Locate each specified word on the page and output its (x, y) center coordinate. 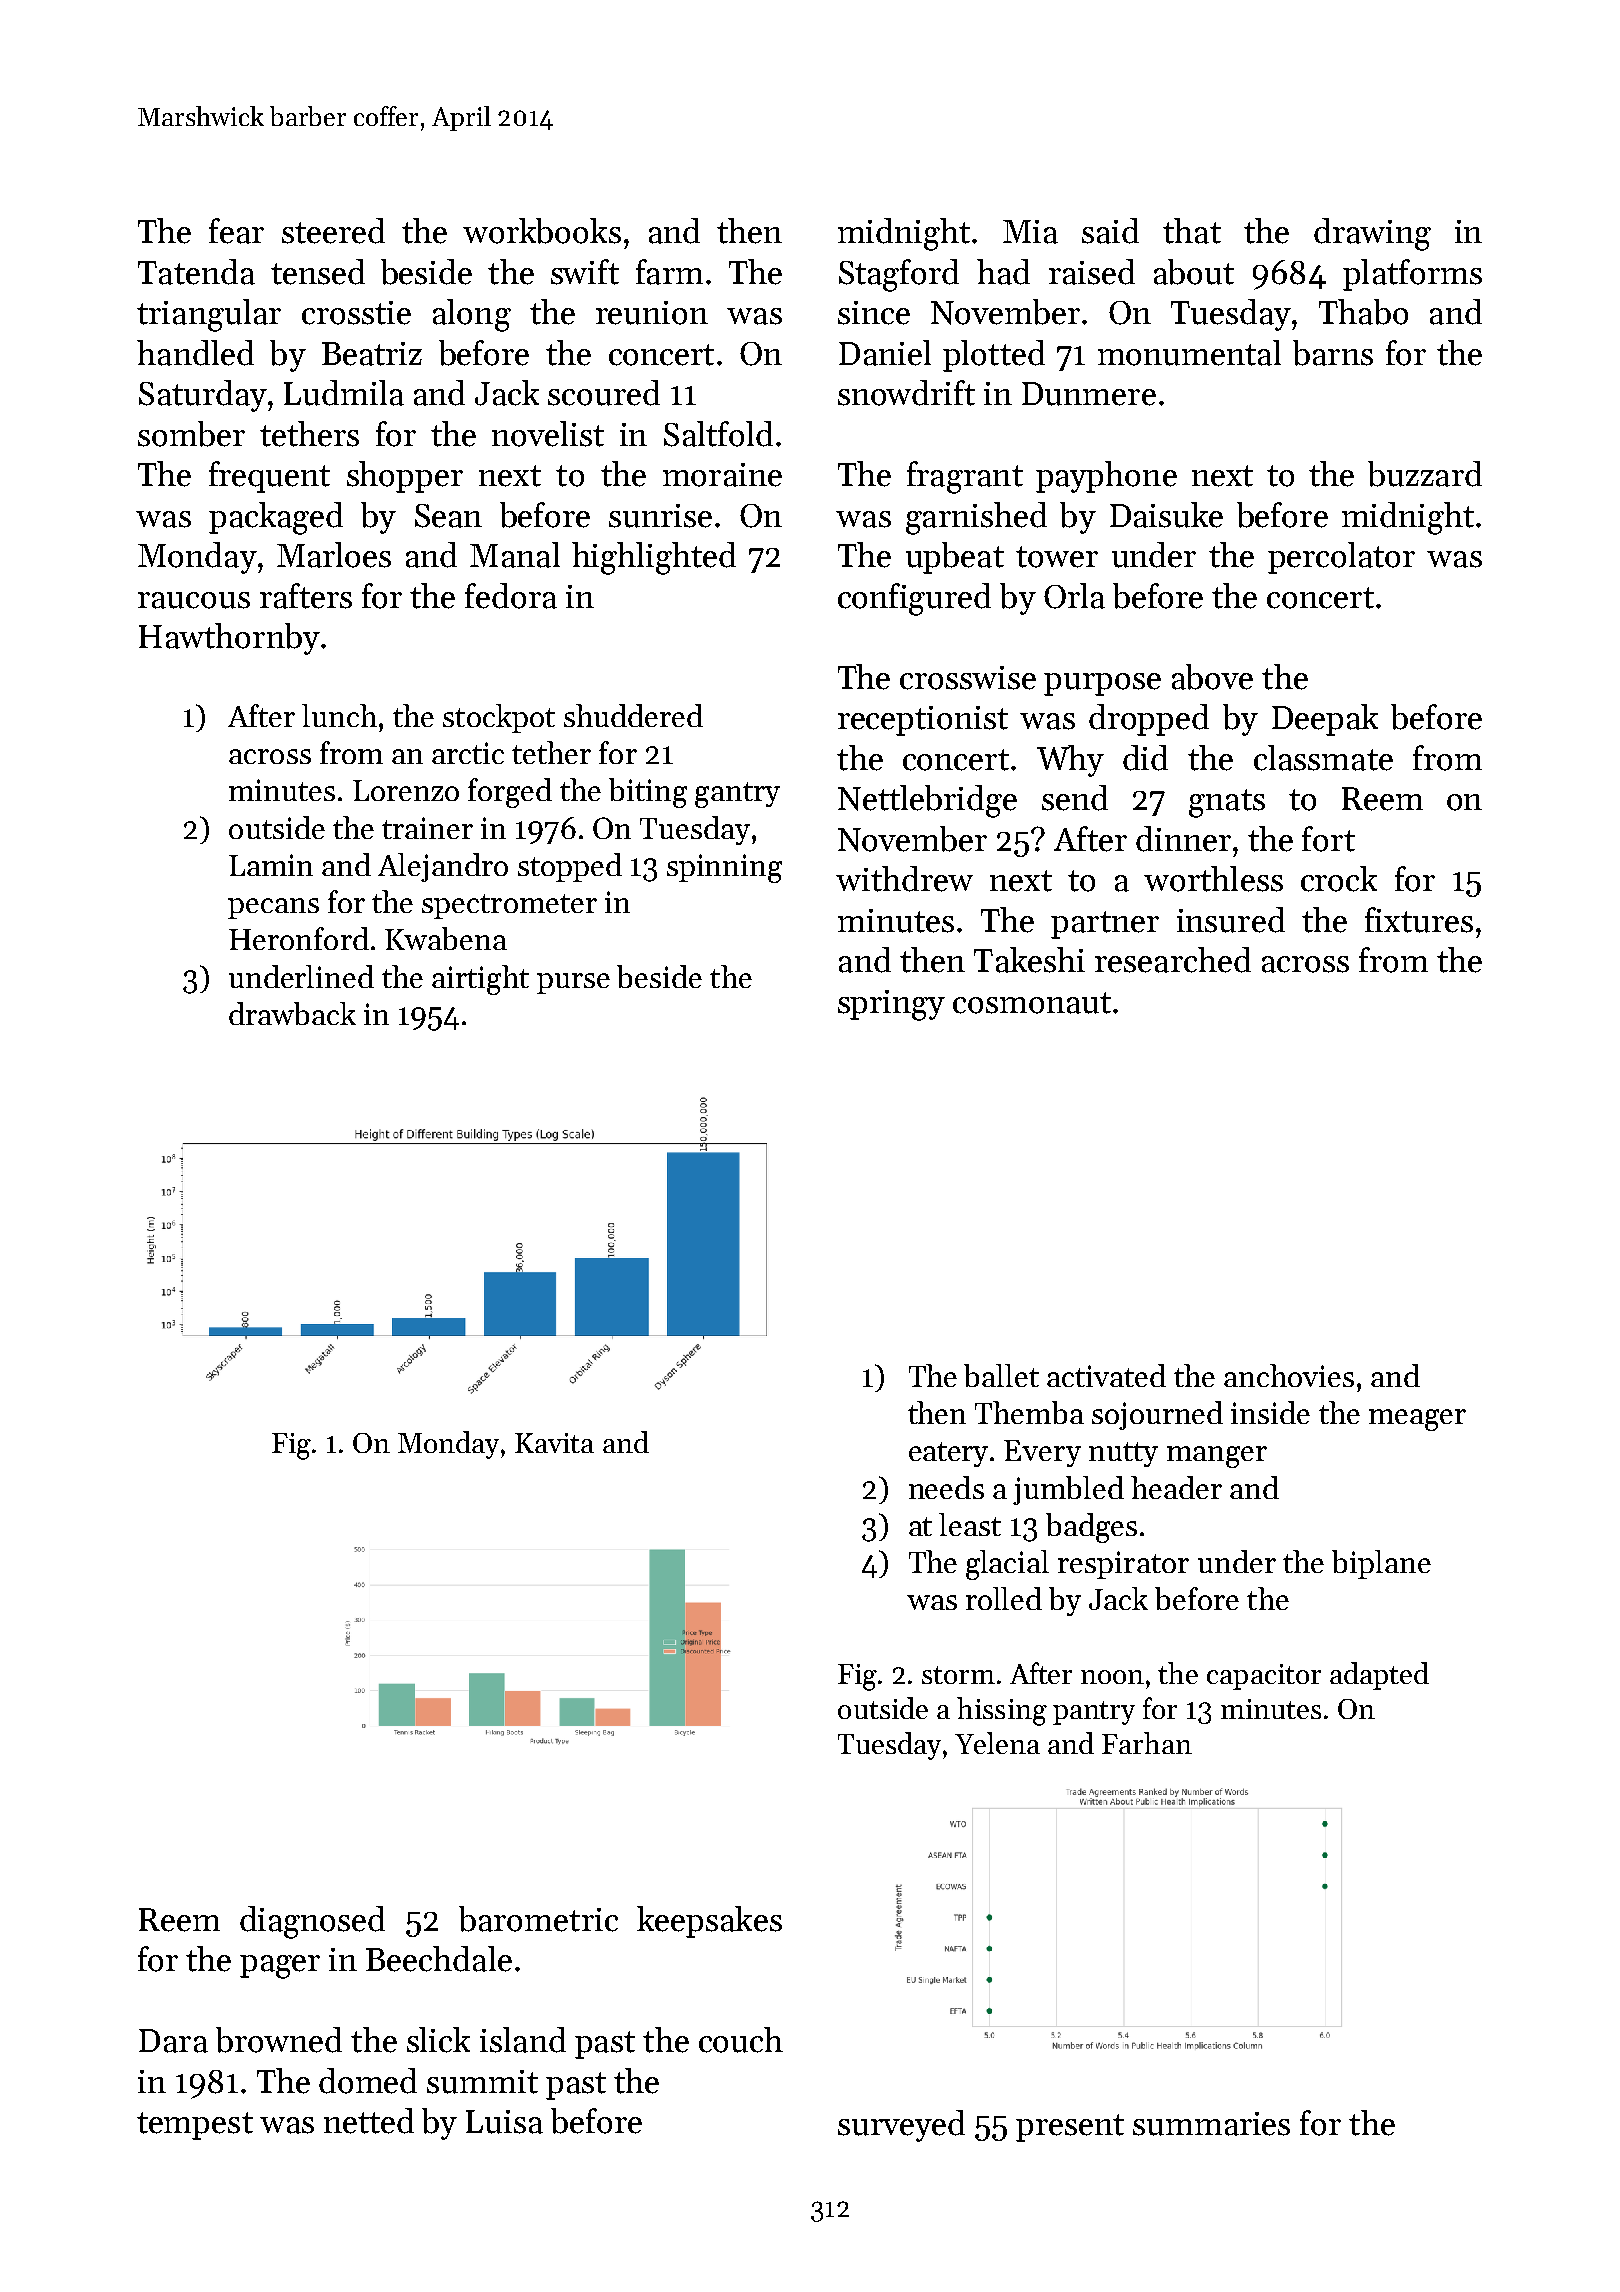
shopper (405, 477)
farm (669, 272)
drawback (292, 1013)
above (1212, 677)
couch (741, 2040)
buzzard (1425, 474)
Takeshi (1029, 960)
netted (369, 2121)
